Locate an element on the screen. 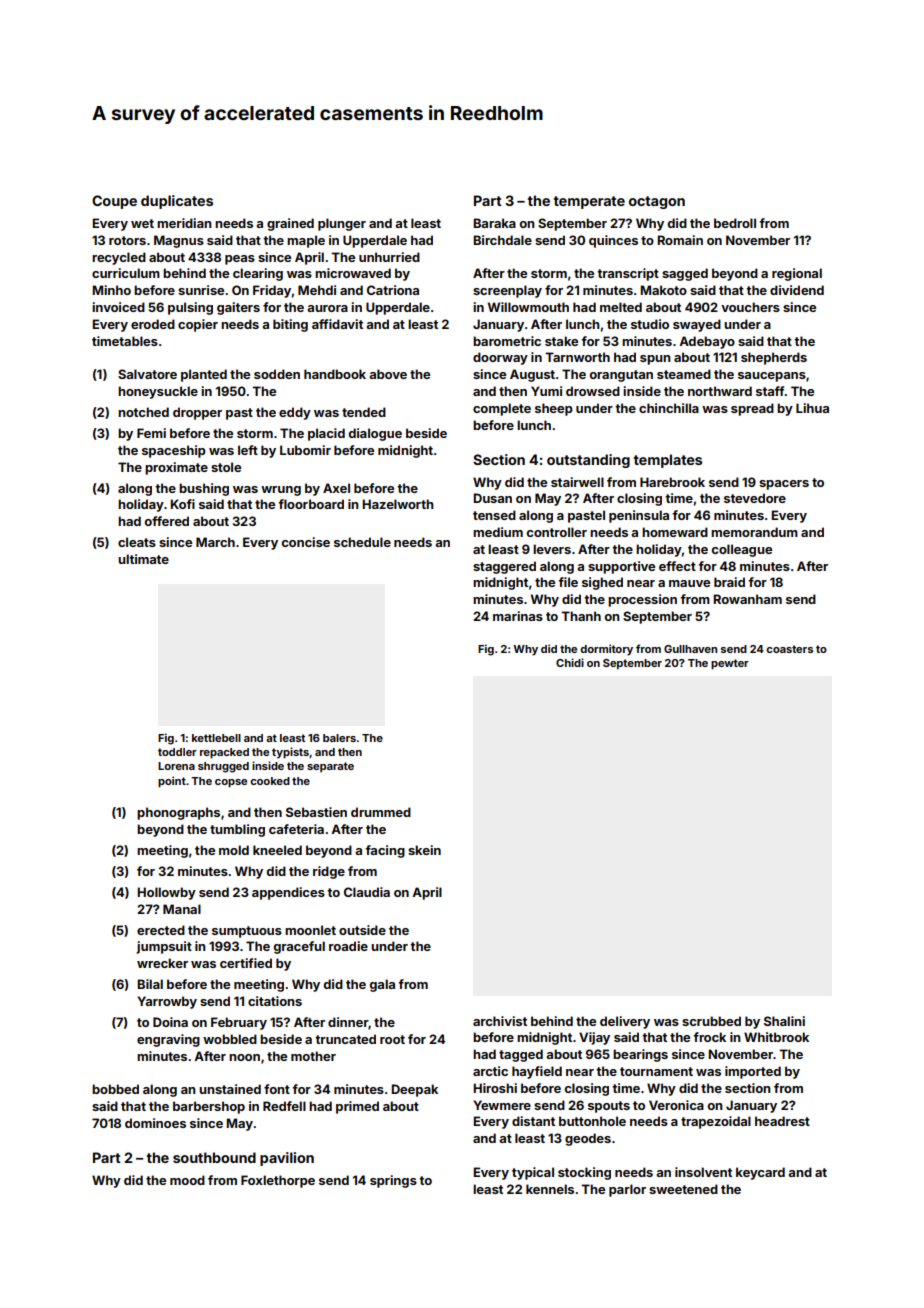  kettlebell is located at coordinates (216, 738).
